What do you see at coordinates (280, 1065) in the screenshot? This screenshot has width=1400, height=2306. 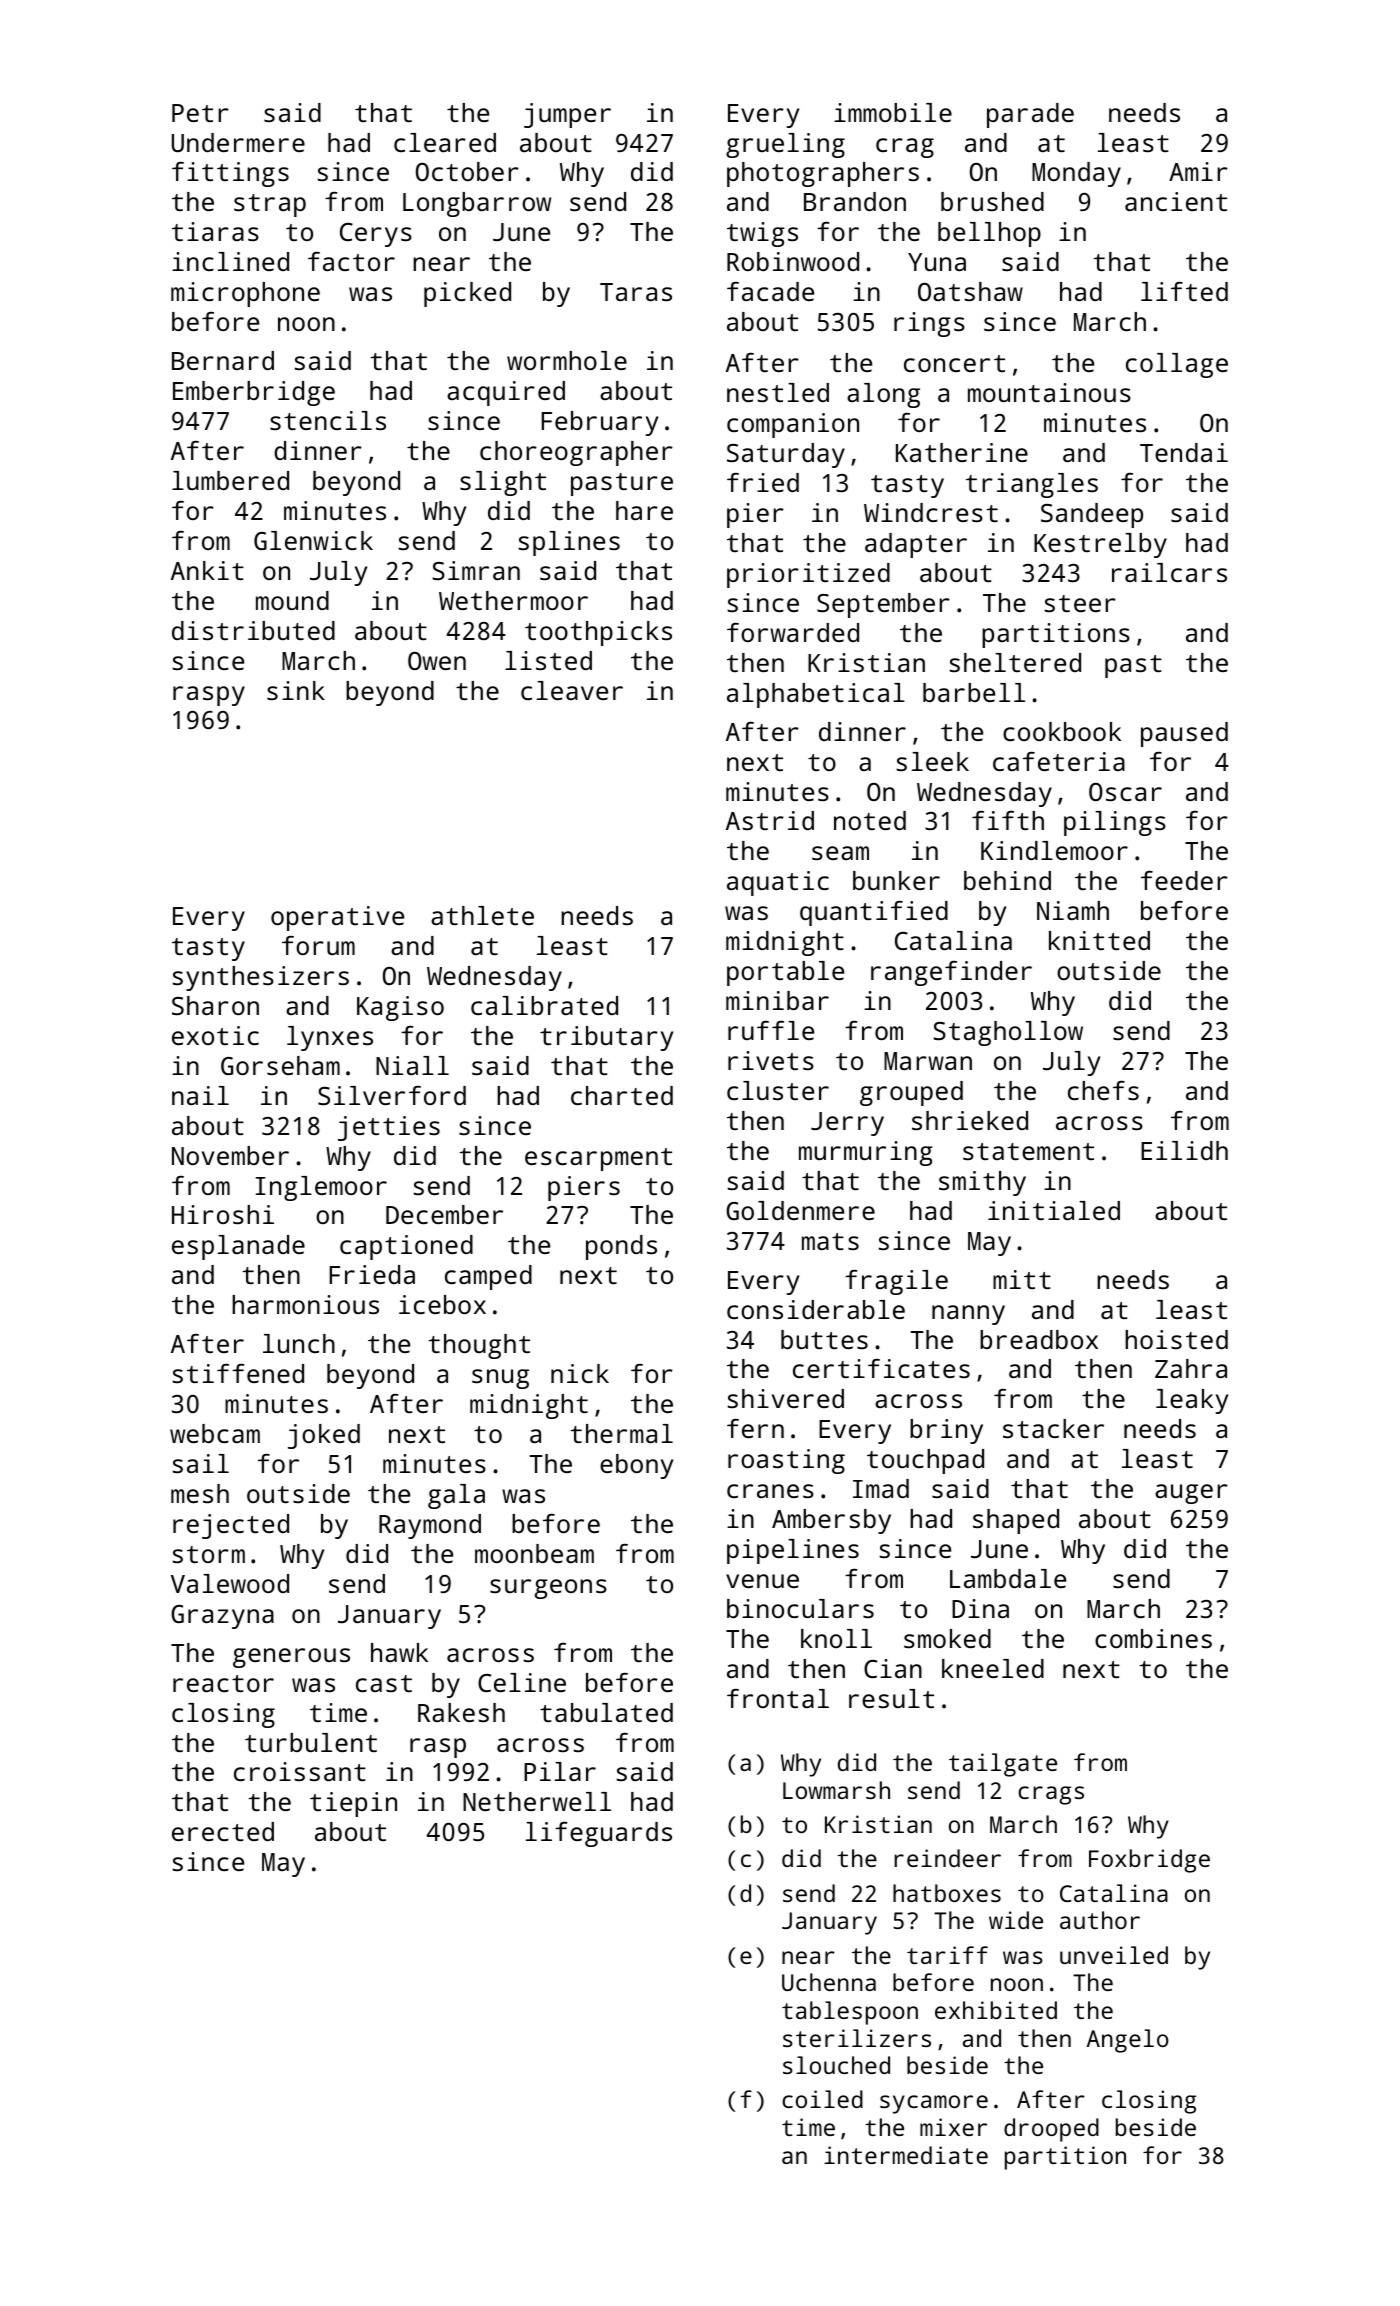 I see `Gorseham` at bounding box center [280, 1065].
